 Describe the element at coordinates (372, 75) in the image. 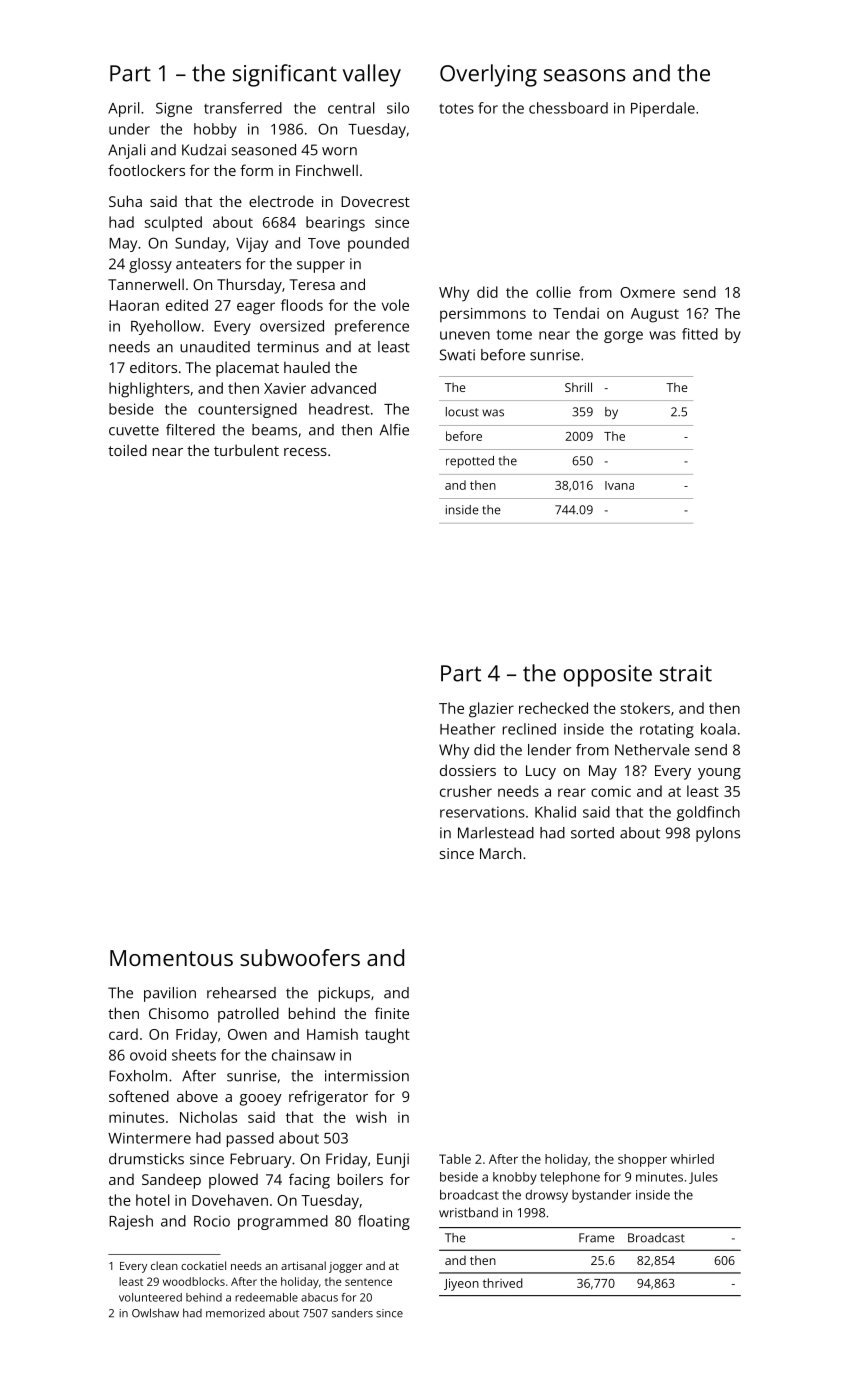

I see `valley` at that location.
